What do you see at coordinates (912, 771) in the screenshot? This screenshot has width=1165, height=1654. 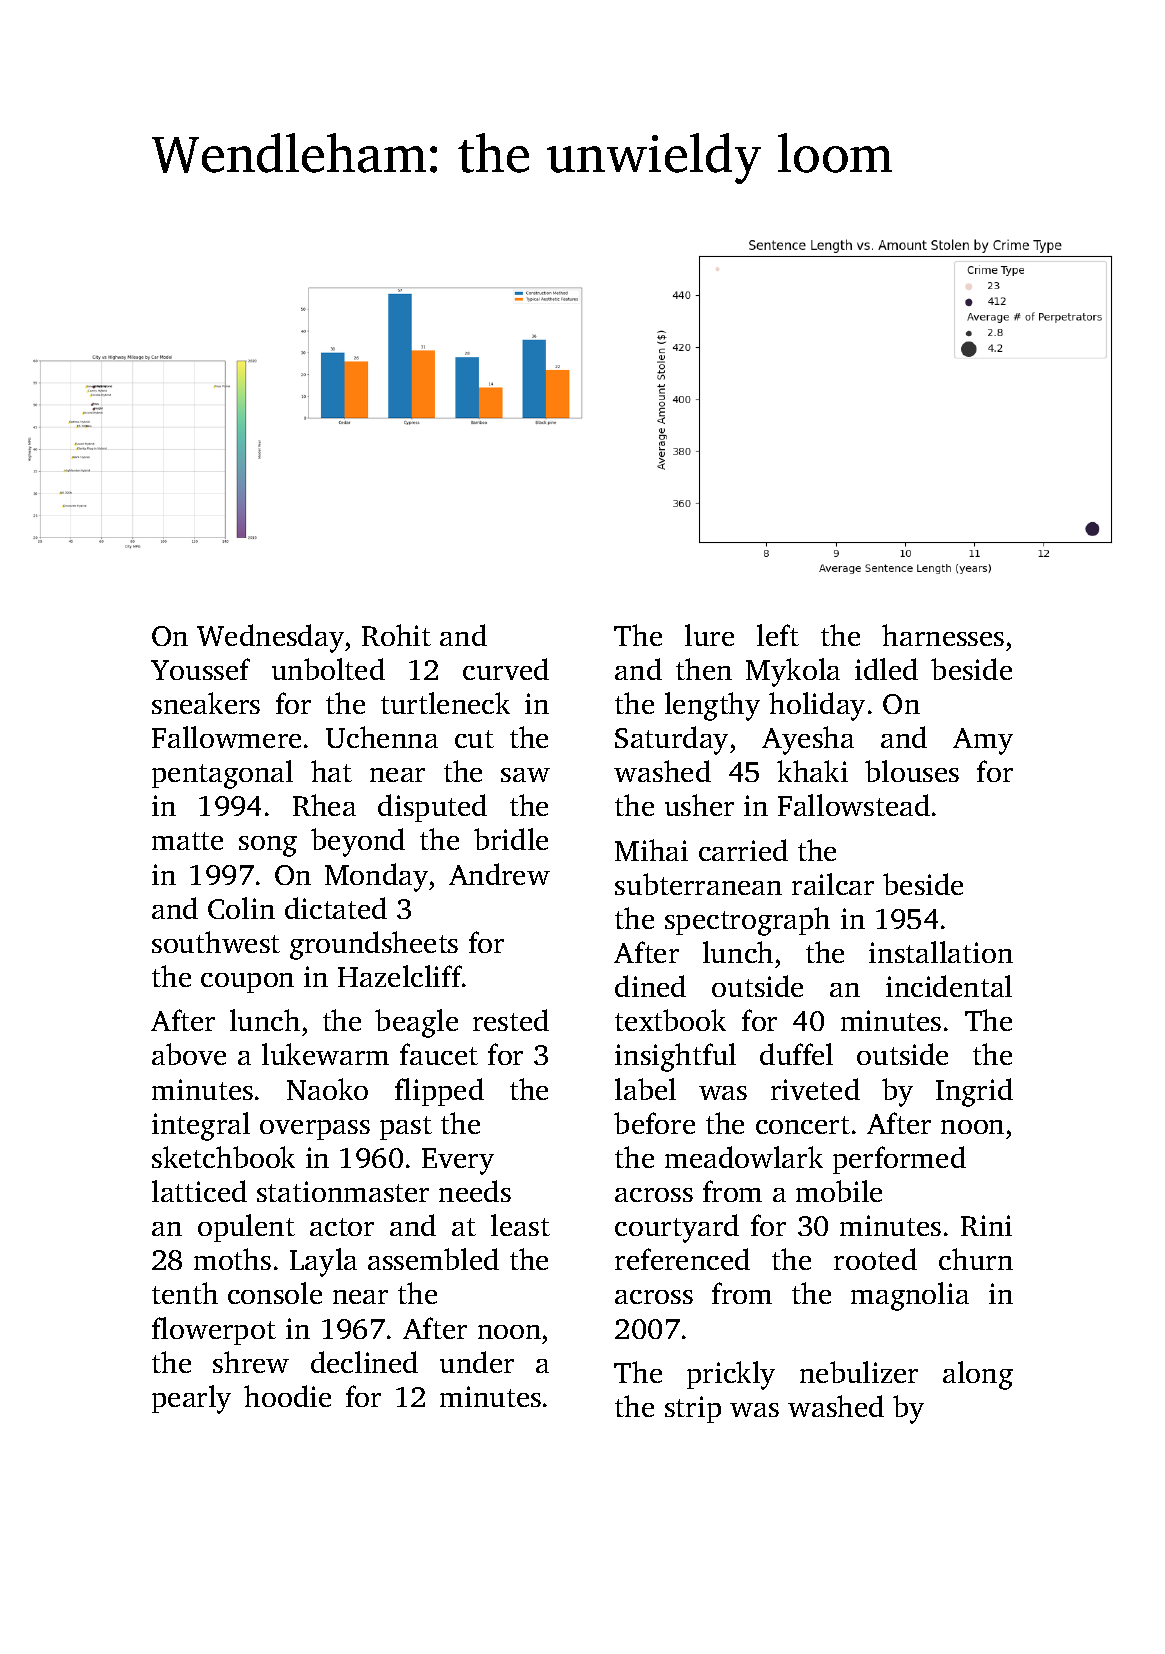 I see `blouses` at bounding box center [912, 771].
